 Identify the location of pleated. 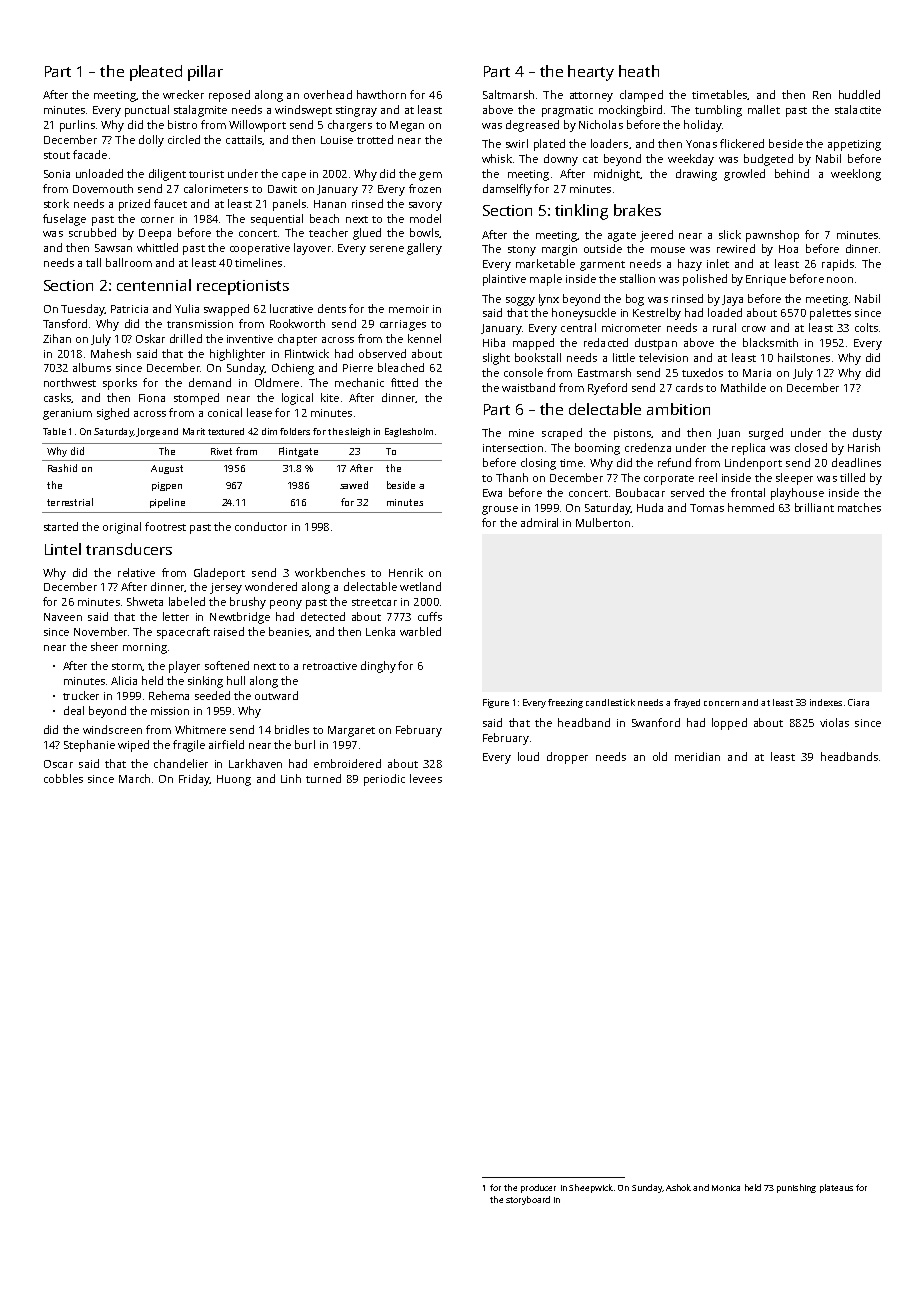
(156, 73).
